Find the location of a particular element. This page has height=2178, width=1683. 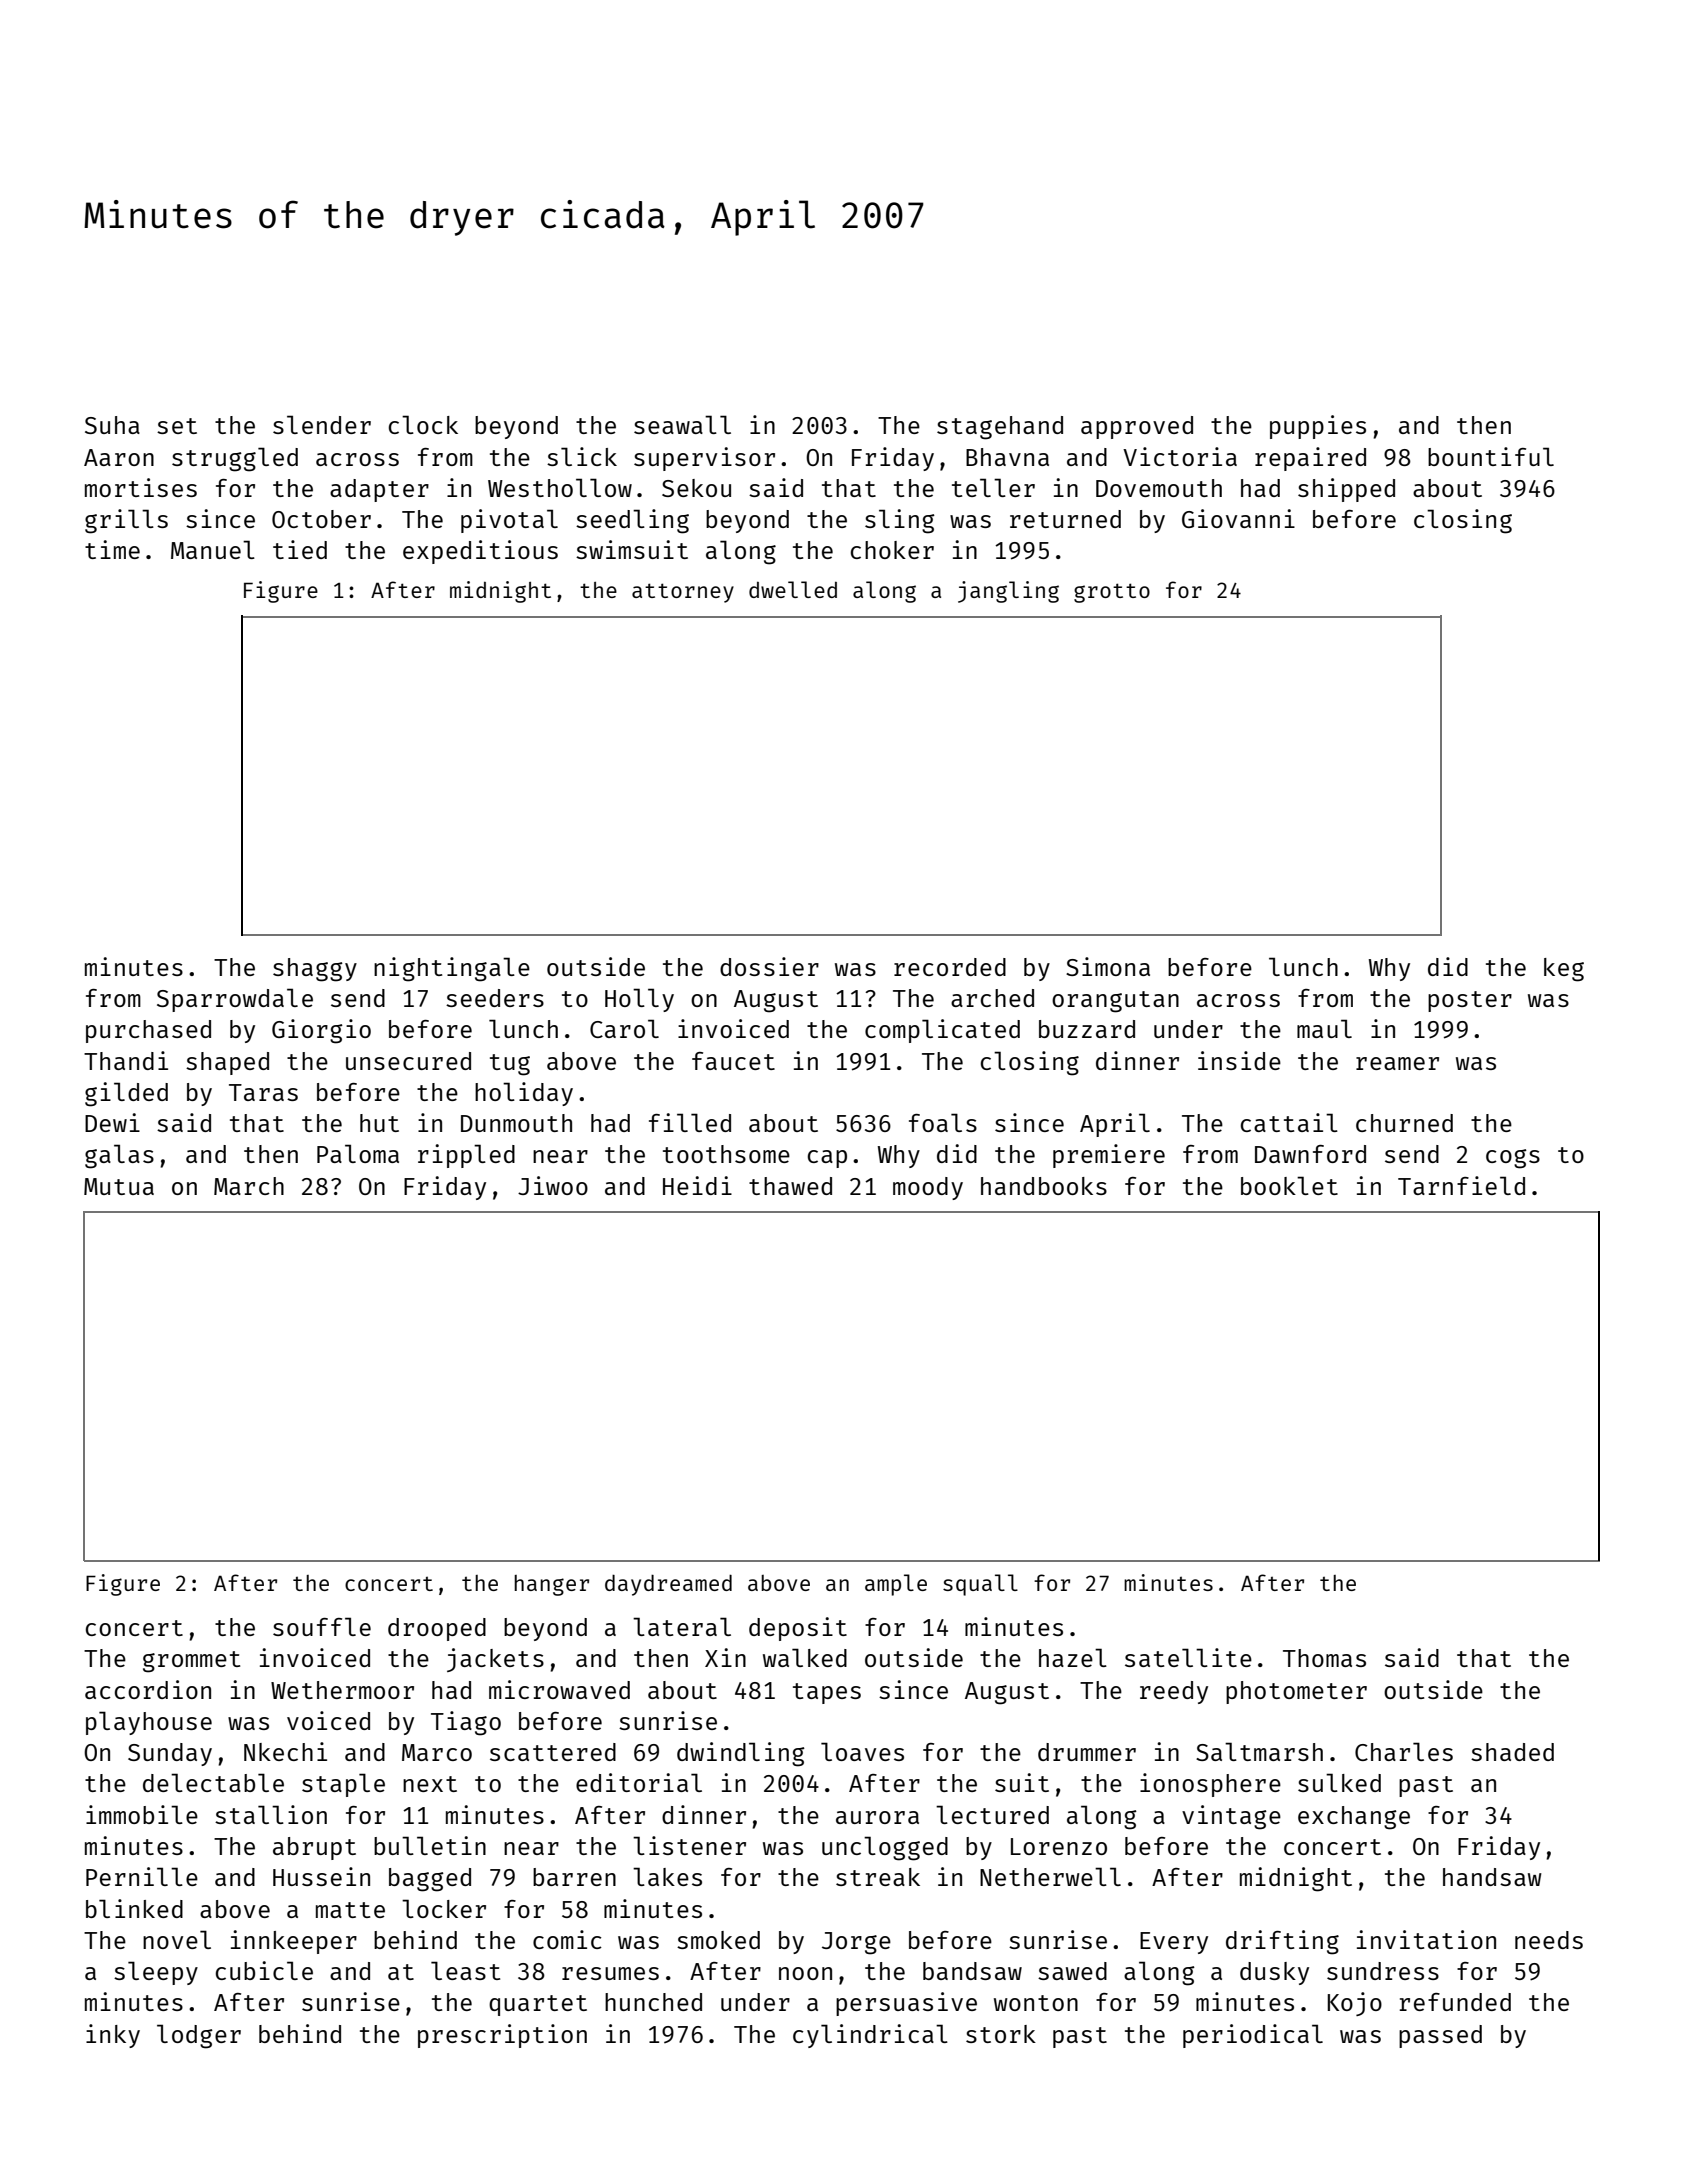

bountiful is located at coordinates (1491, 456).
